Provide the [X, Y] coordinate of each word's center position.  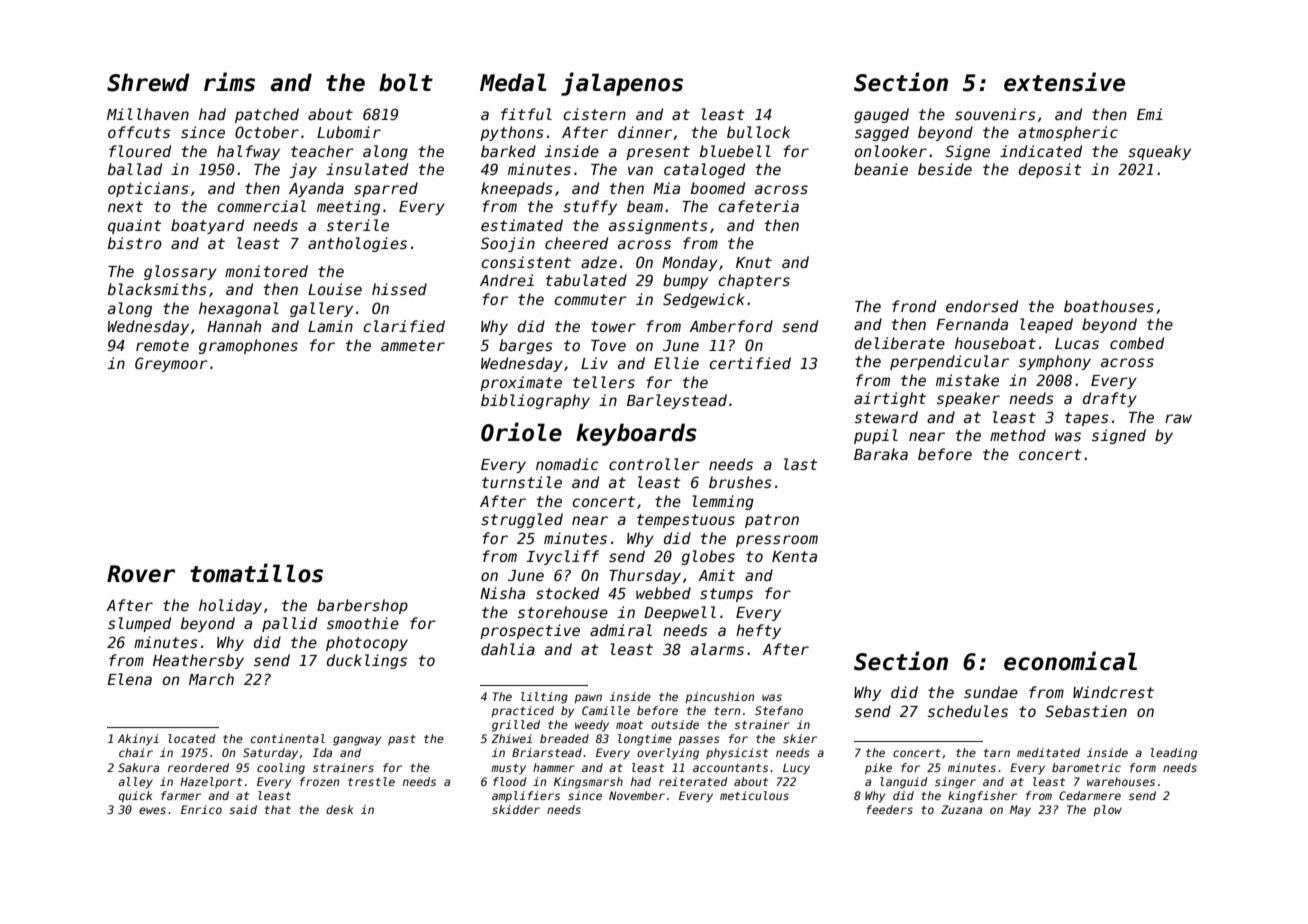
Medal [513, 82]
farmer [181, 795]
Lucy [796, 769]
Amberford [731, 326]
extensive [1064, 82]
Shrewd [148, 82]
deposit [1050, 170]
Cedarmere [1090, 795]
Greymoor [171, 364]
